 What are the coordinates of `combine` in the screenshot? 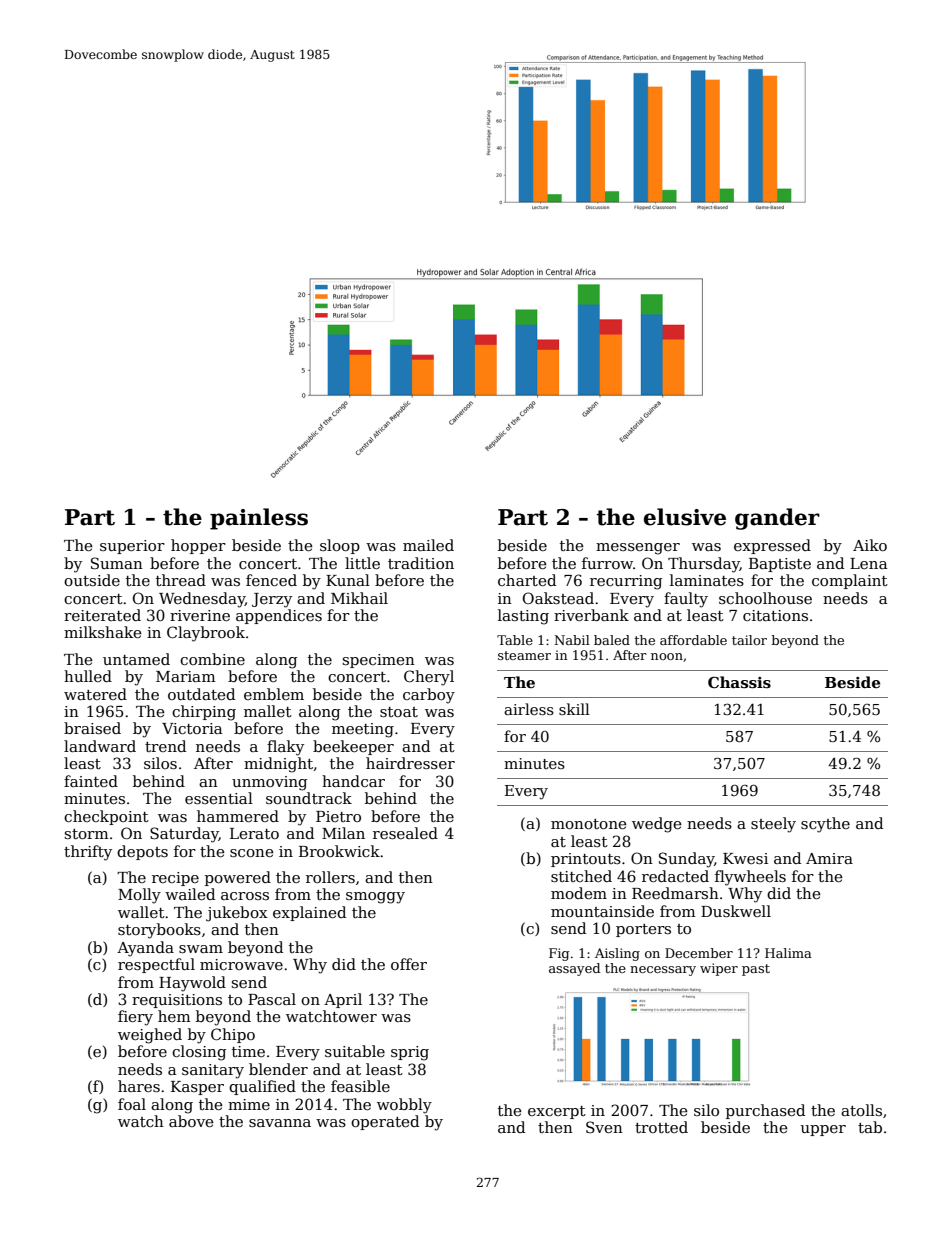 It's located at (212, 659).
